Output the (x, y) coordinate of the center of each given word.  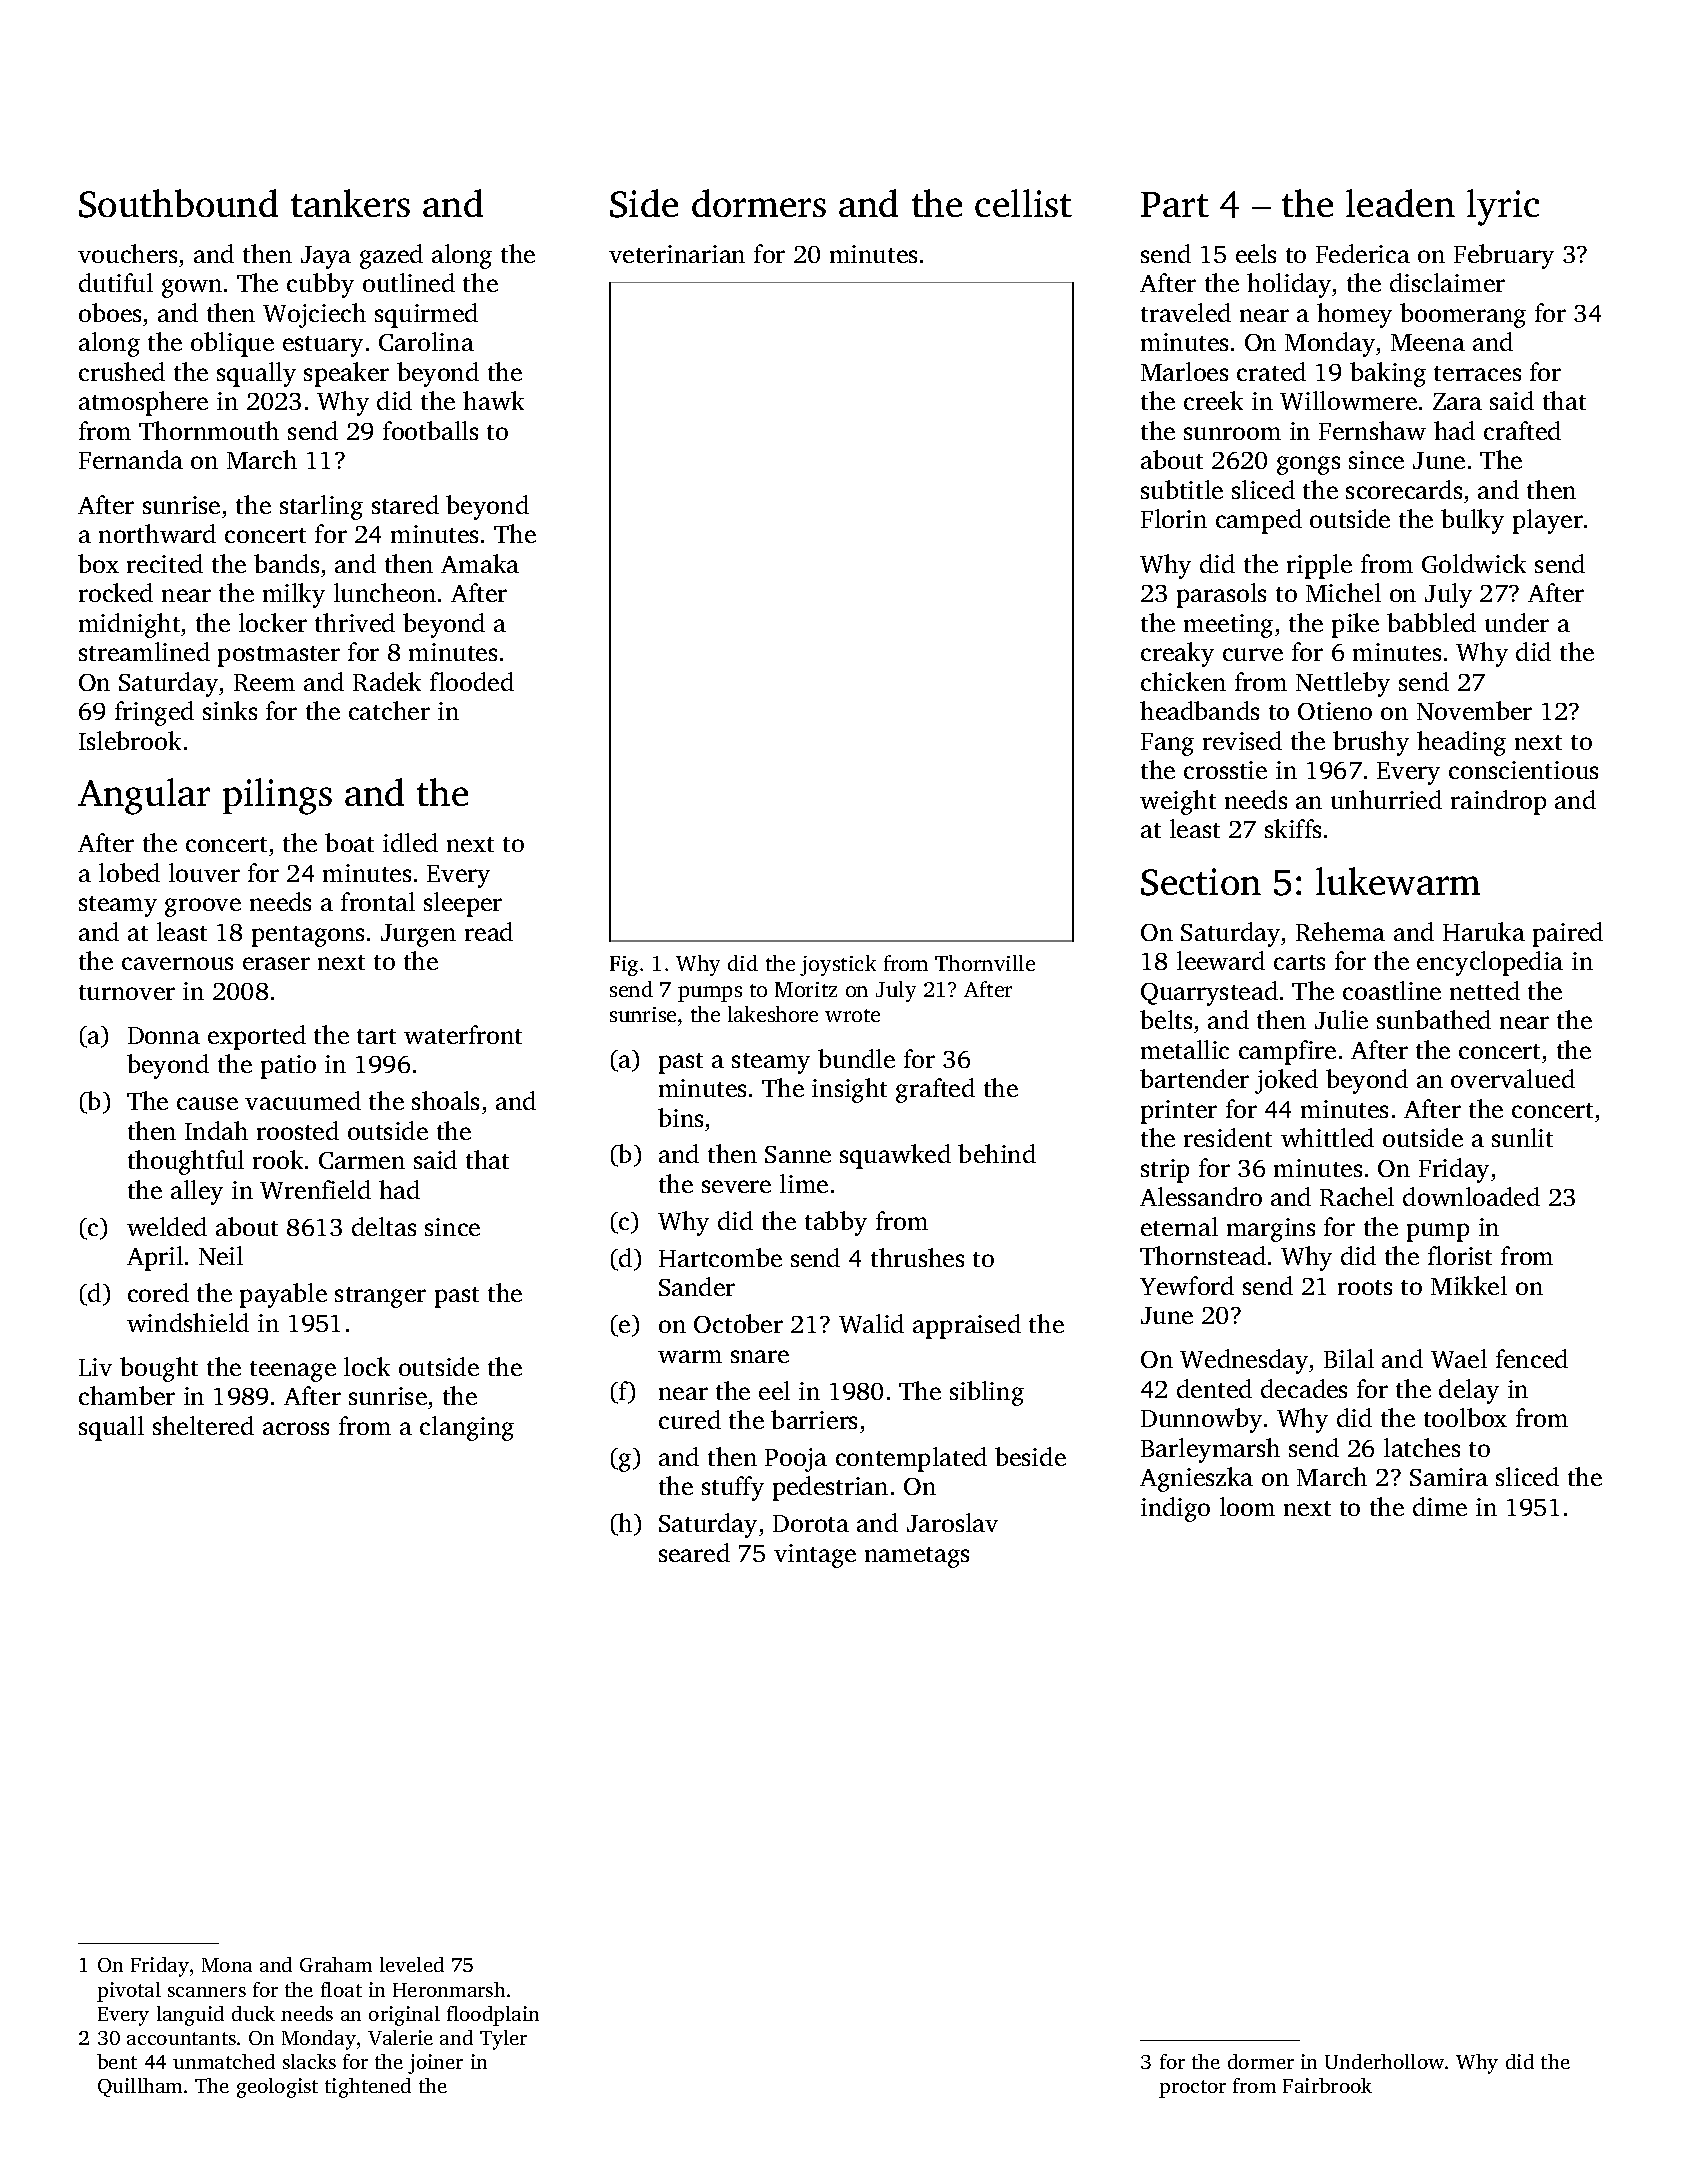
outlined (409, 282)
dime (1440, 1506)
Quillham (140, 2087)
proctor (1192, 2089)
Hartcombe (720, 1257)
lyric (1503, 207)
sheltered (203, 1425)
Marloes (1184, 371)
